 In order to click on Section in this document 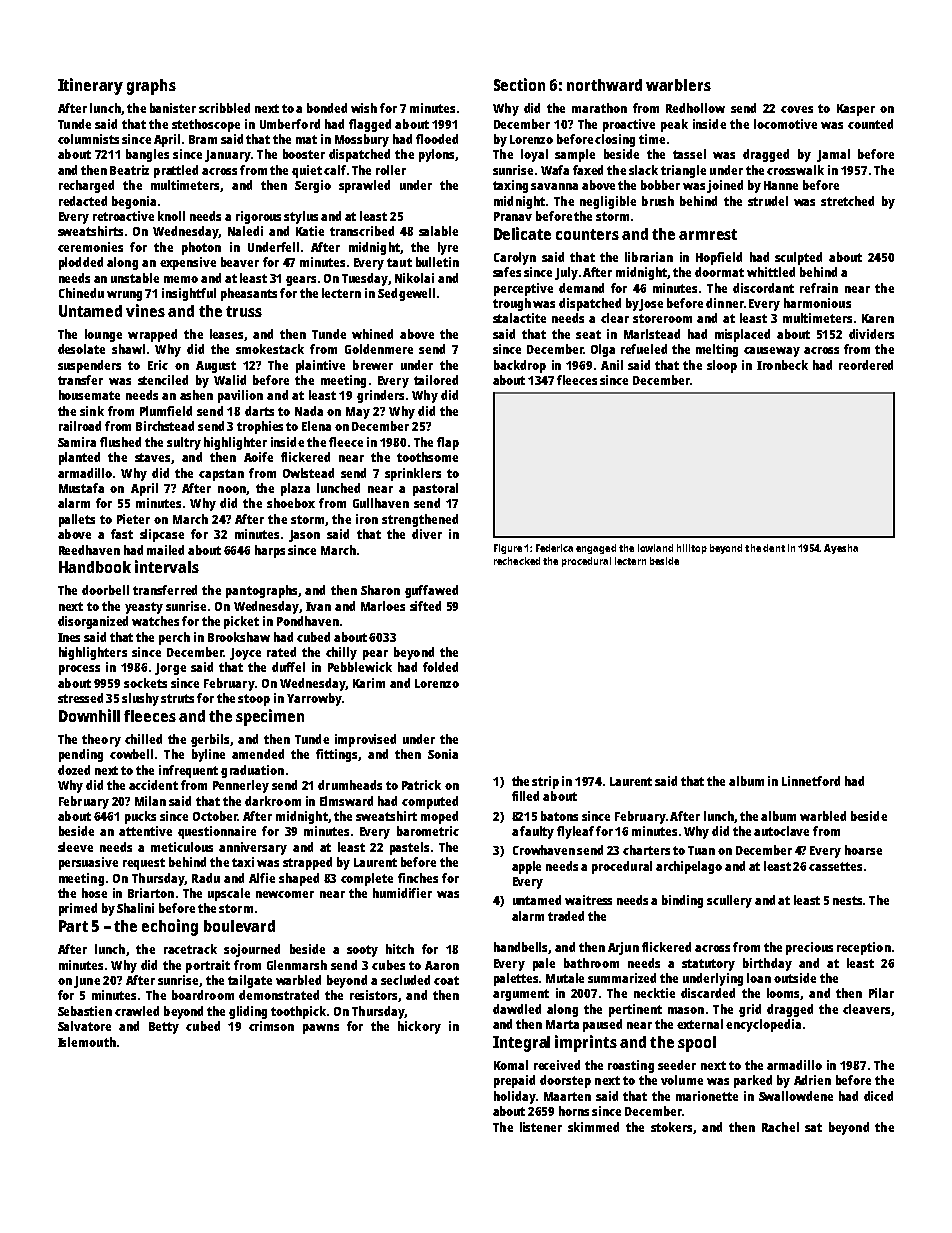, I will do `click(519, 84)`.
